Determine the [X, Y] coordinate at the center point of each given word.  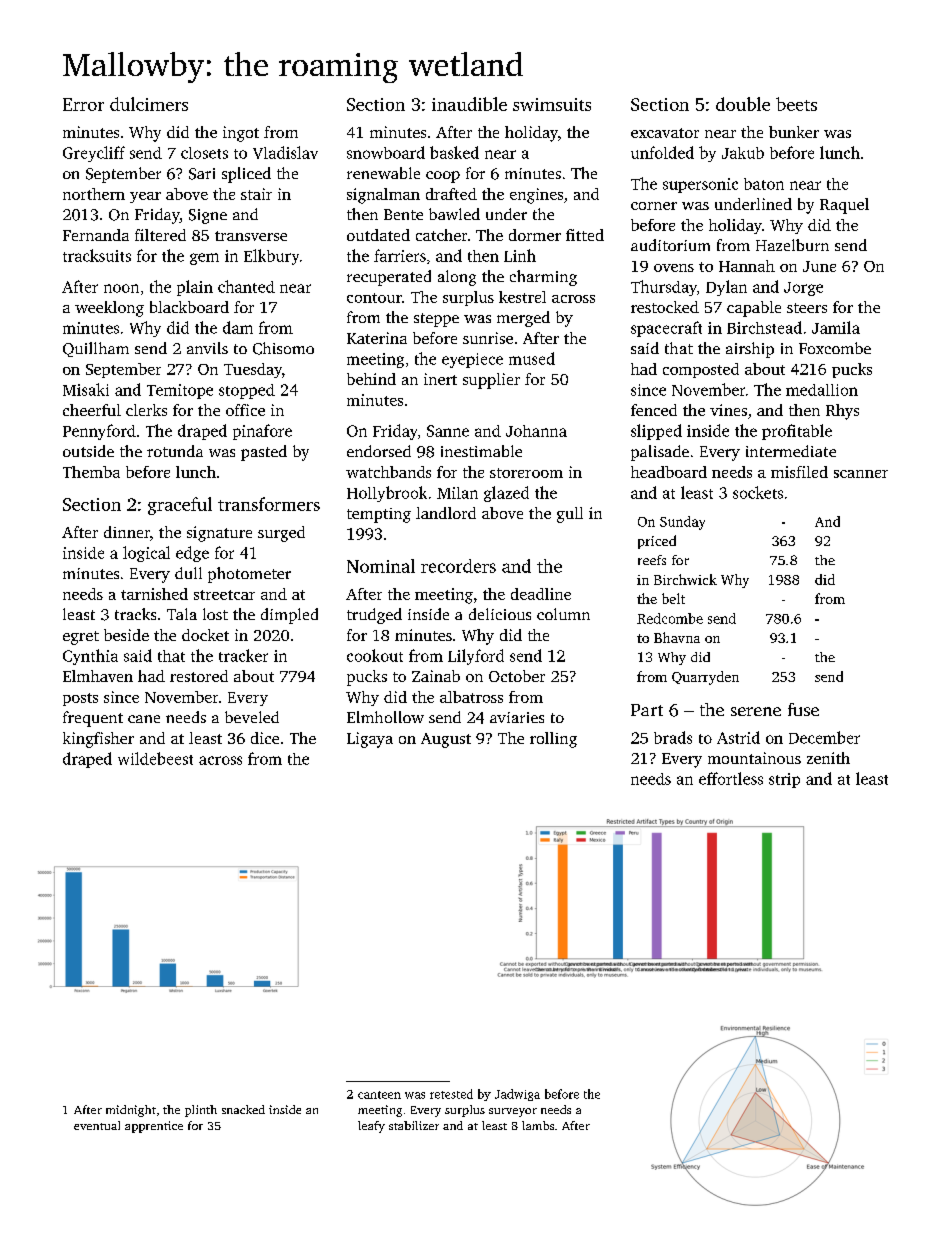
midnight [131, 1111]
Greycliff [94, 154]
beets [796, 104]
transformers [269, 504]
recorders [458, 566]
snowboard [386, 152]
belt [673, 598]
